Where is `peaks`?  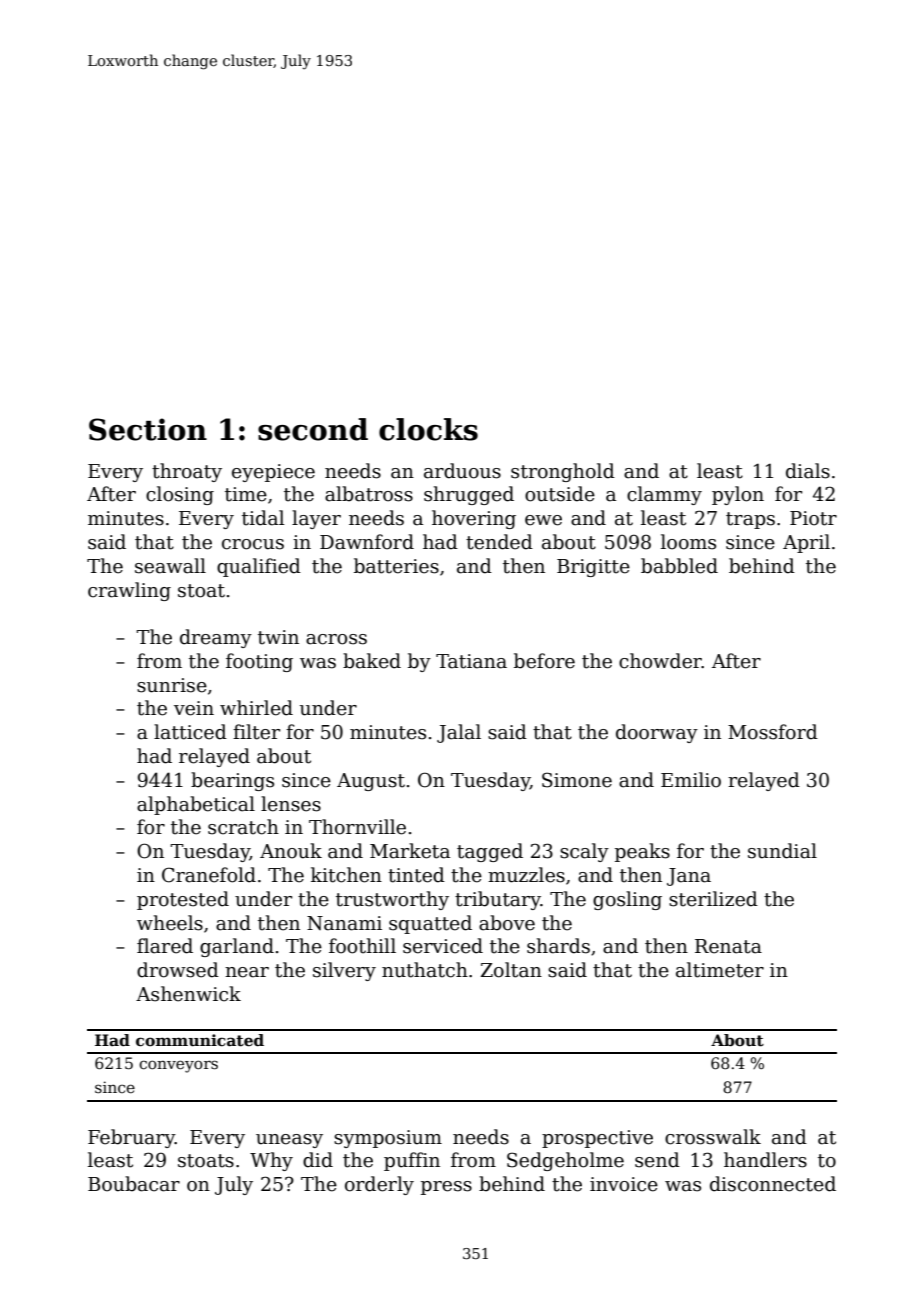
peaks is located at coordinates (642, 852).
